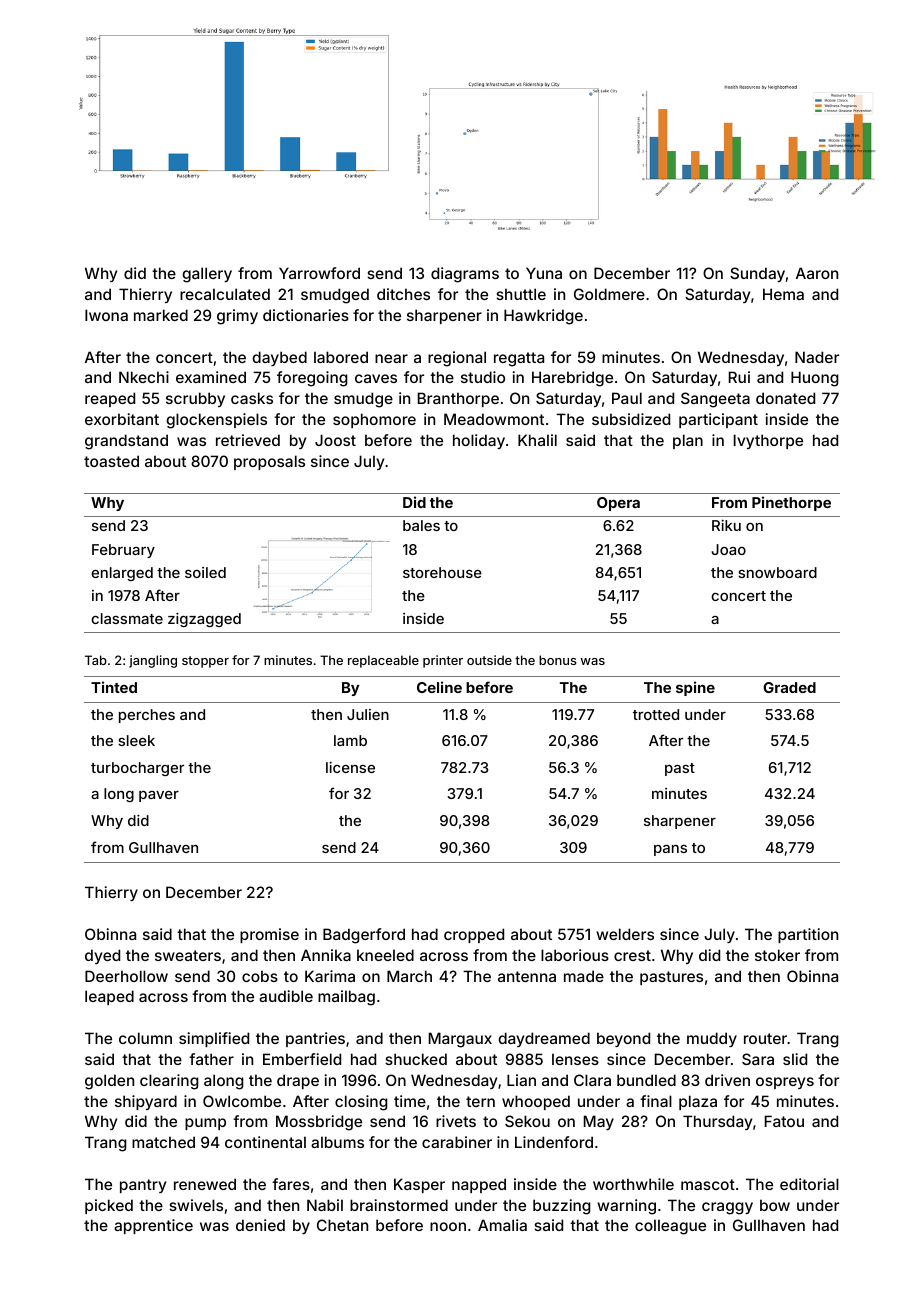 This screenshot has width=924, height=1308. I want to click on enlarged, so click(122, 574).
